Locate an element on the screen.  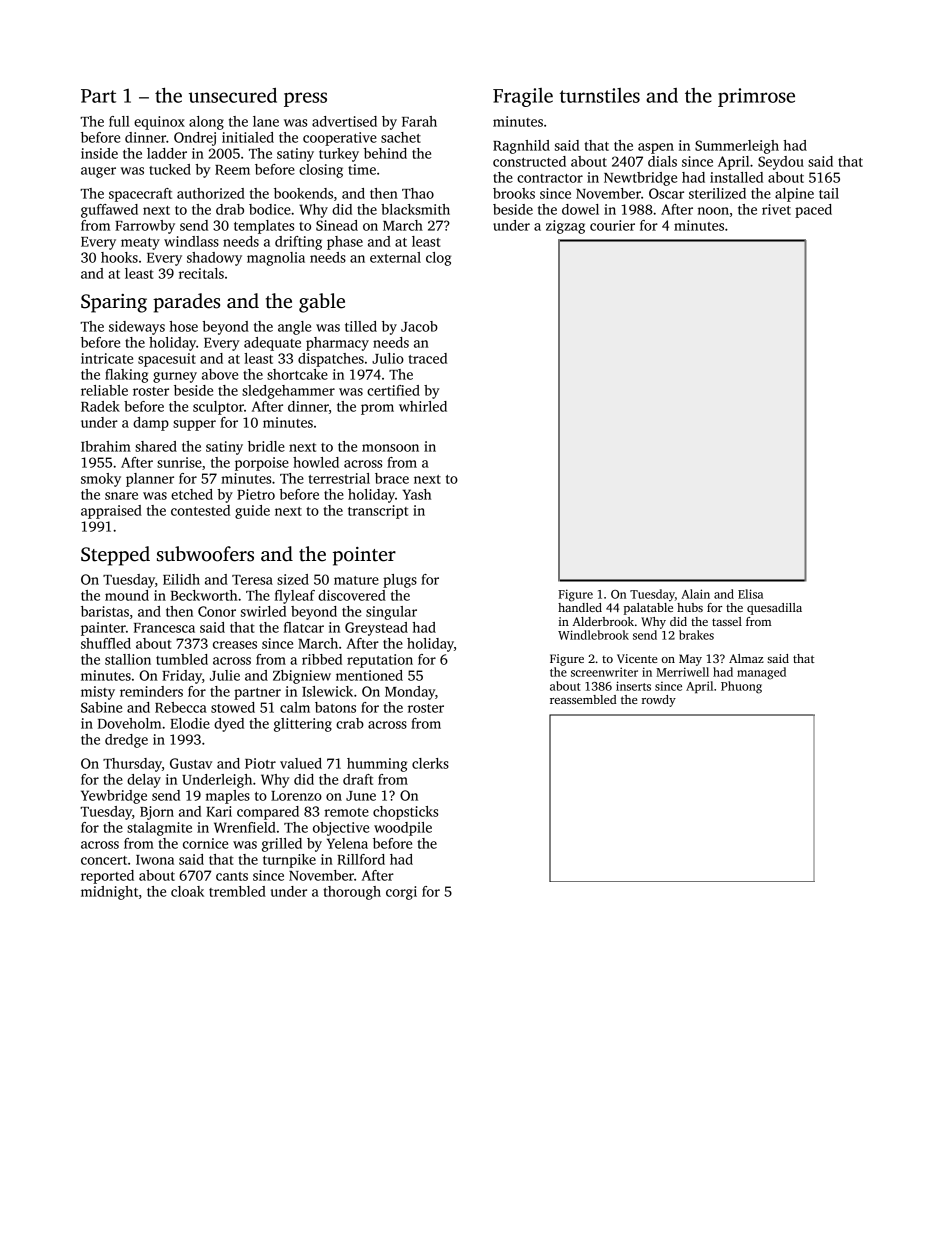
primrose is located at coordinates (756, 97).
